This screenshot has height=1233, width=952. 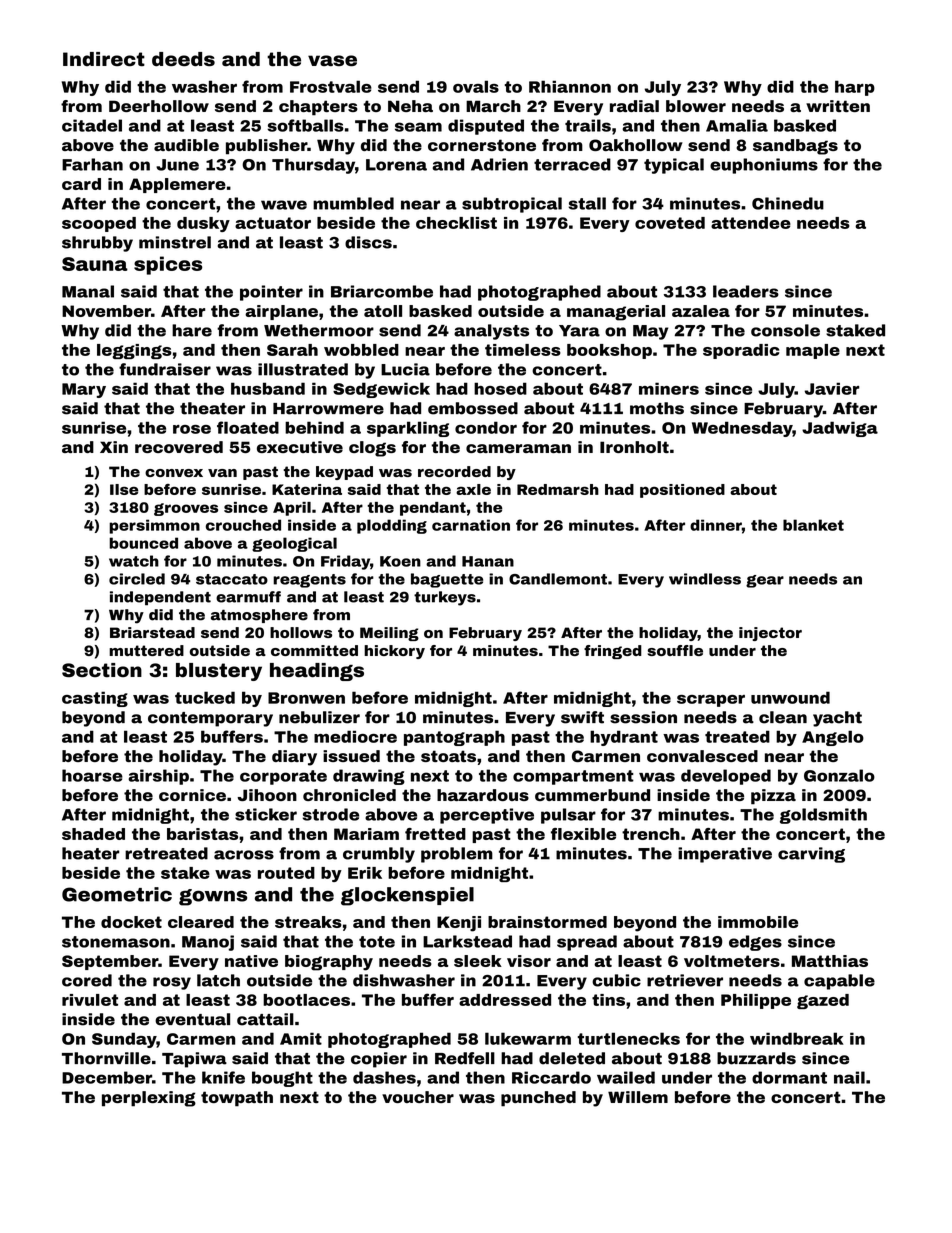 What do you see at coordinates (813, 351) in the screenshot?
I see `maple` at bounding box center [813, 351].
